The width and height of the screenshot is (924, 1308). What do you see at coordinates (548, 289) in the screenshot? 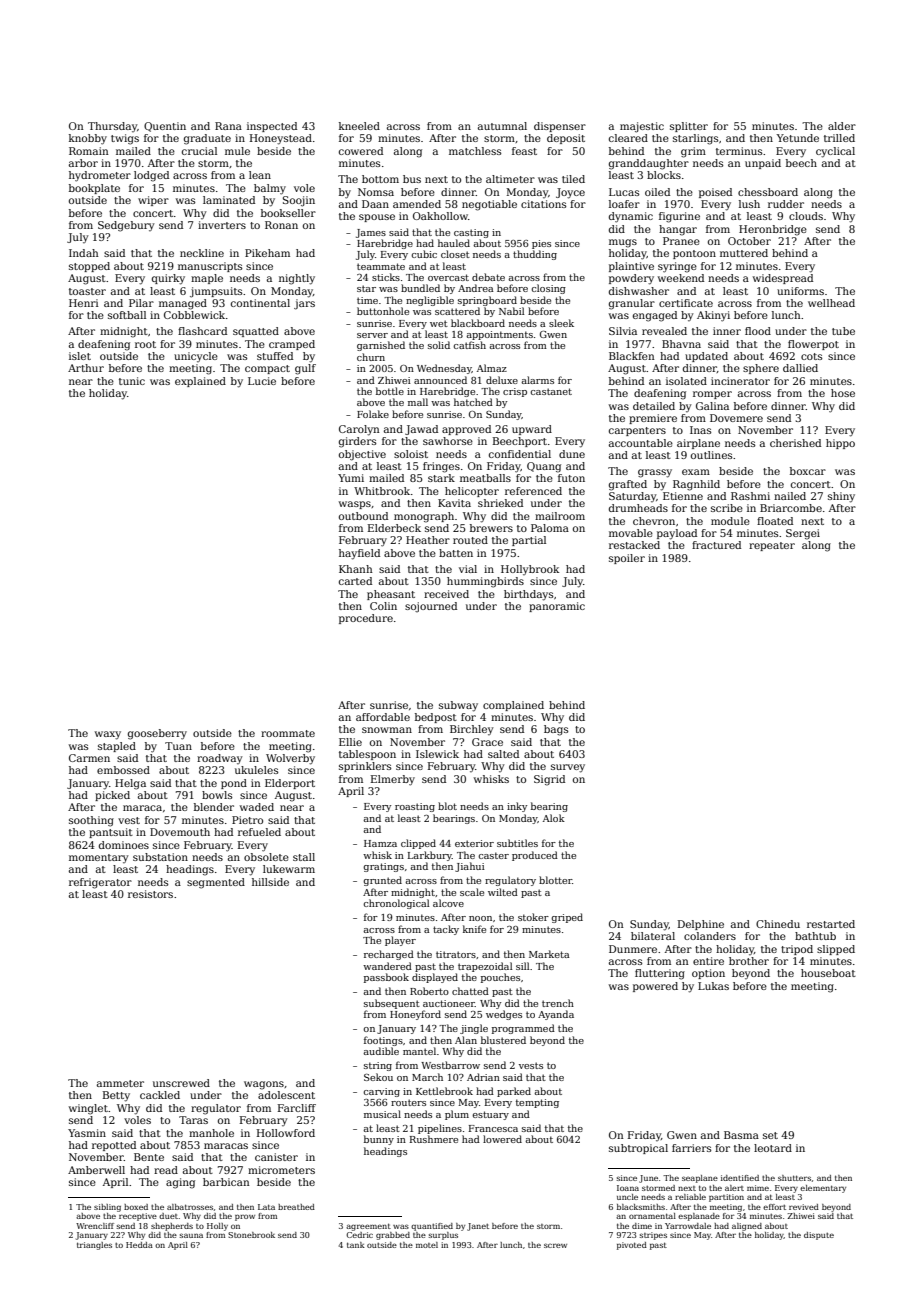
I see `closing` at bounding box center [548, 289].
